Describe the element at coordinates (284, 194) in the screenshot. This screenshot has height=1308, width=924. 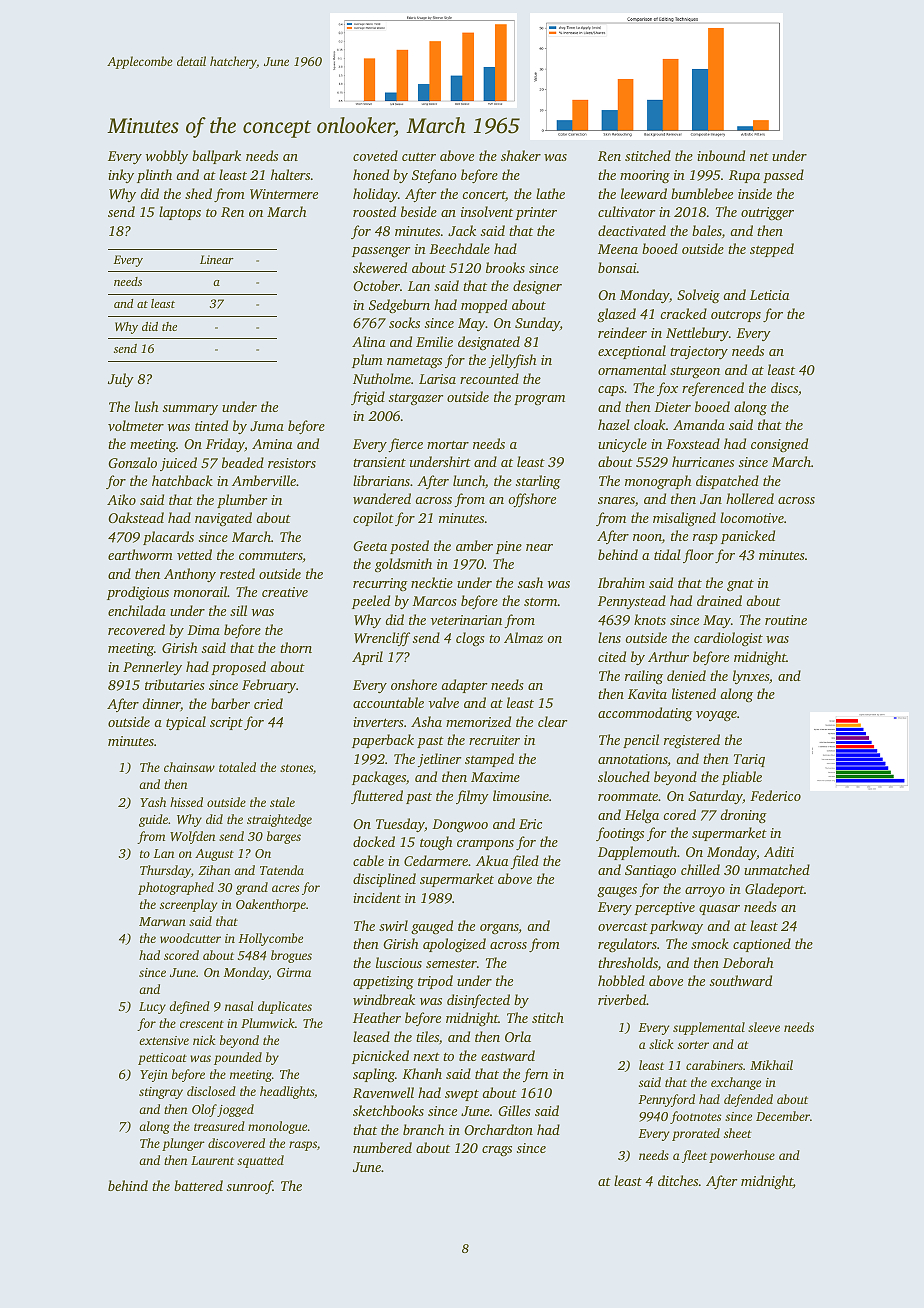
I see `Wintermere` at that location.
